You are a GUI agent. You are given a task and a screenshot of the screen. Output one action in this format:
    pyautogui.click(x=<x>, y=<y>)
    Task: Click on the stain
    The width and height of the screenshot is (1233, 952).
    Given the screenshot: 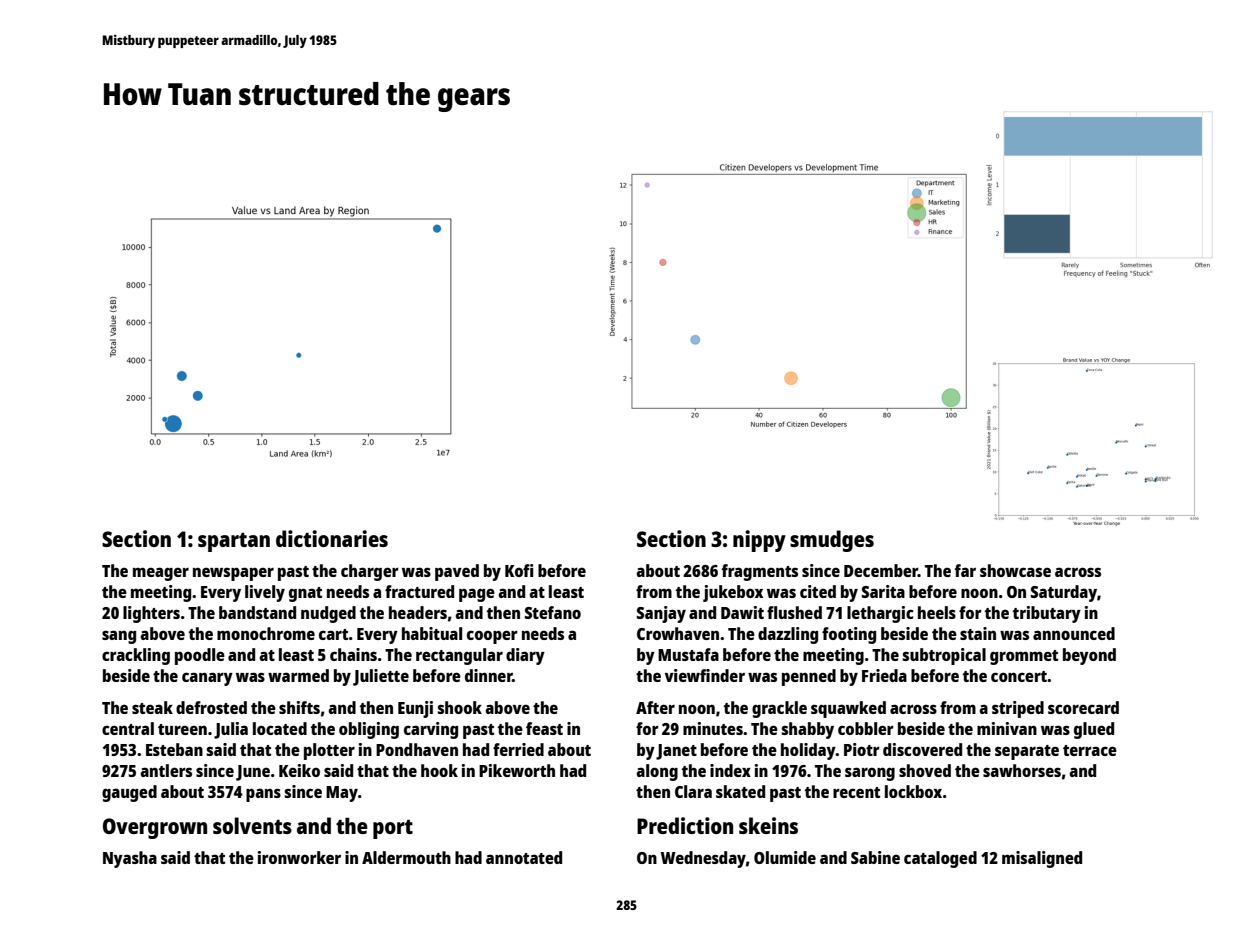 What is the action you would take?
    pyautogui.click(x=978, y=633)
